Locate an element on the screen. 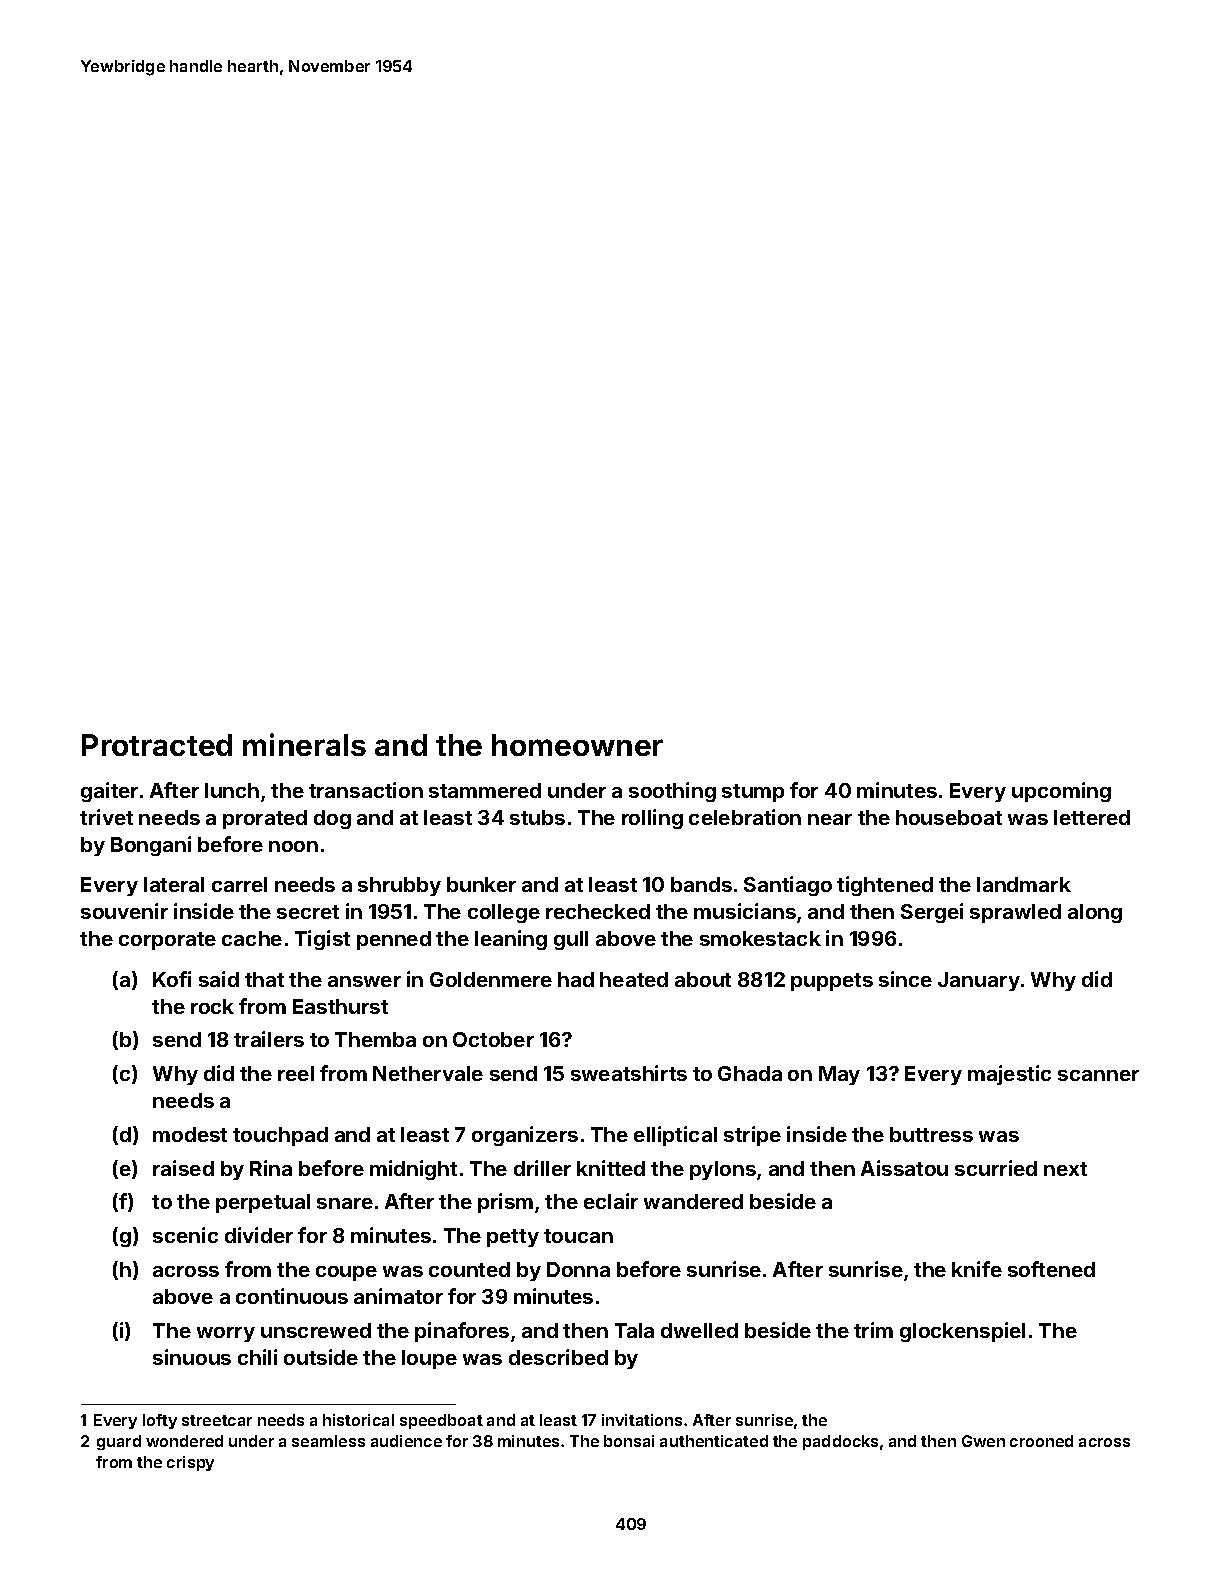 The height and width of the screenshot is (1592, 1230). minerals is located at coordinates (304, 744).
